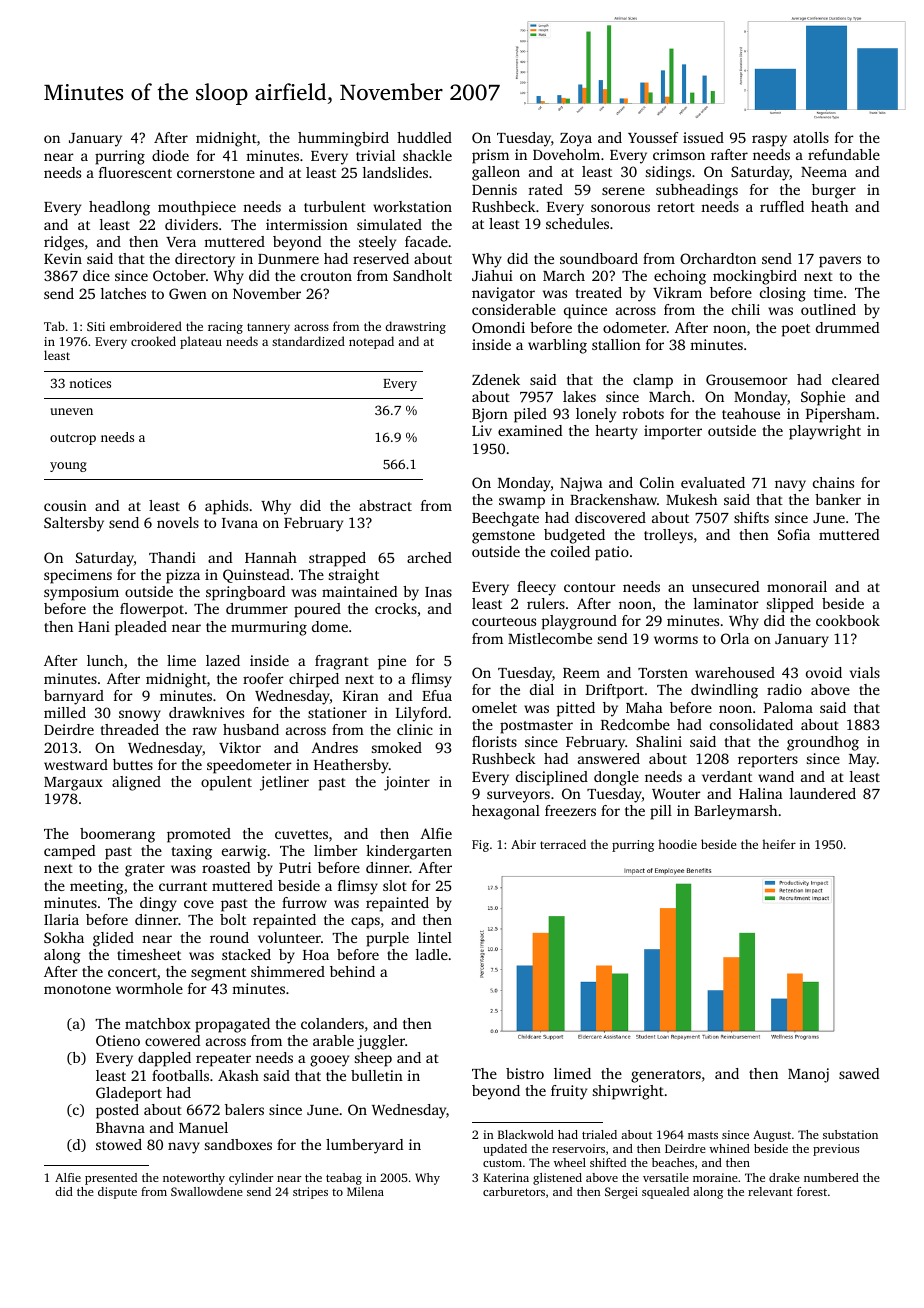 The width and height of the document is (924, 1308). I want to click on reporters, so click(768, 761).
